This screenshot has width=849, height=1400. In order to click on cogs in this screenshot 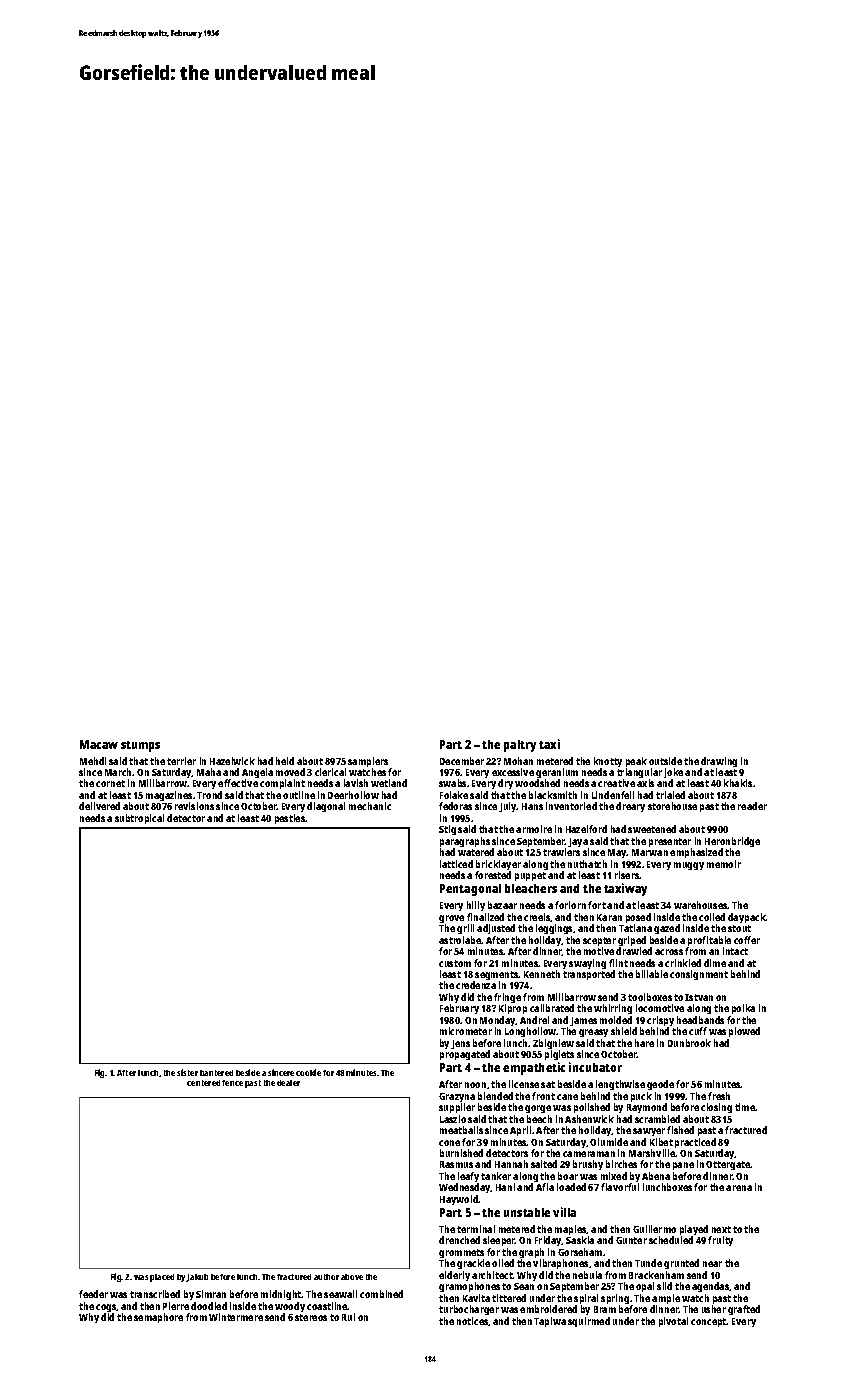, I will do `click(106, 1308)`.
